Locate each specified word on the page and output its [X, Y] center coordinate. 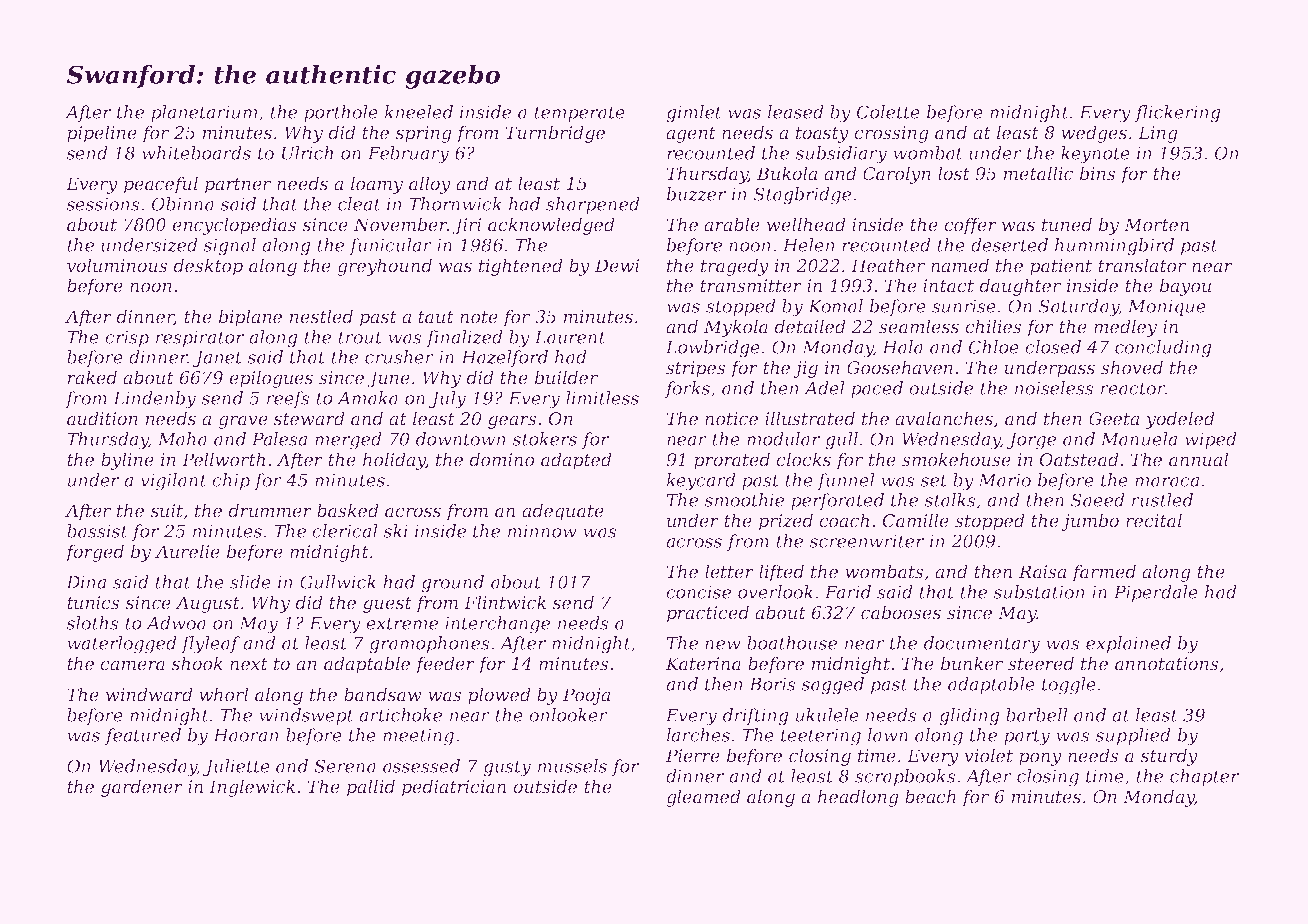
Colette [888, 112]
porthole [341, 113]
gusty [507, 768]
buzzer [696, 194]
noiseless [1054, 388]
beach [930, 796]
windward [149, 694]
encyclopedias [234, 226]
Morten [1156, 225]
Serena [345, 766]
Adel [824, 388]
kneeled [419, 112]
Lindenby [154, 400]
